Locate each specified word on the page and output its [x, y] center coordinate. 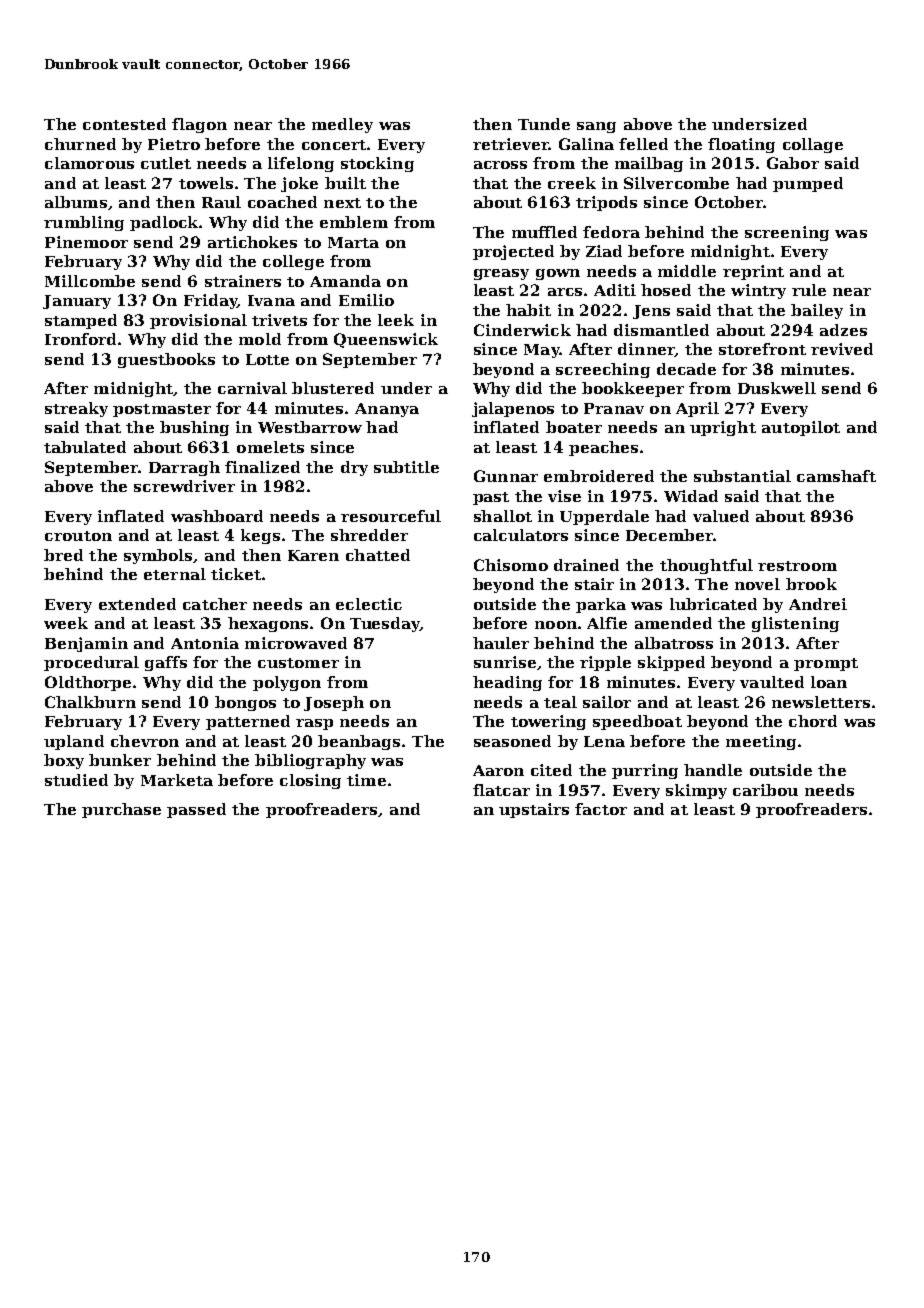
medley [342, 125]
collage [813, 145]
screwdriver [184, 486]
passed [196, 810]
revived [842, 349]
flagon [199, 125]
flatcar [501, 790]
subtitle [406, 467]
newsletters [821, 702]
